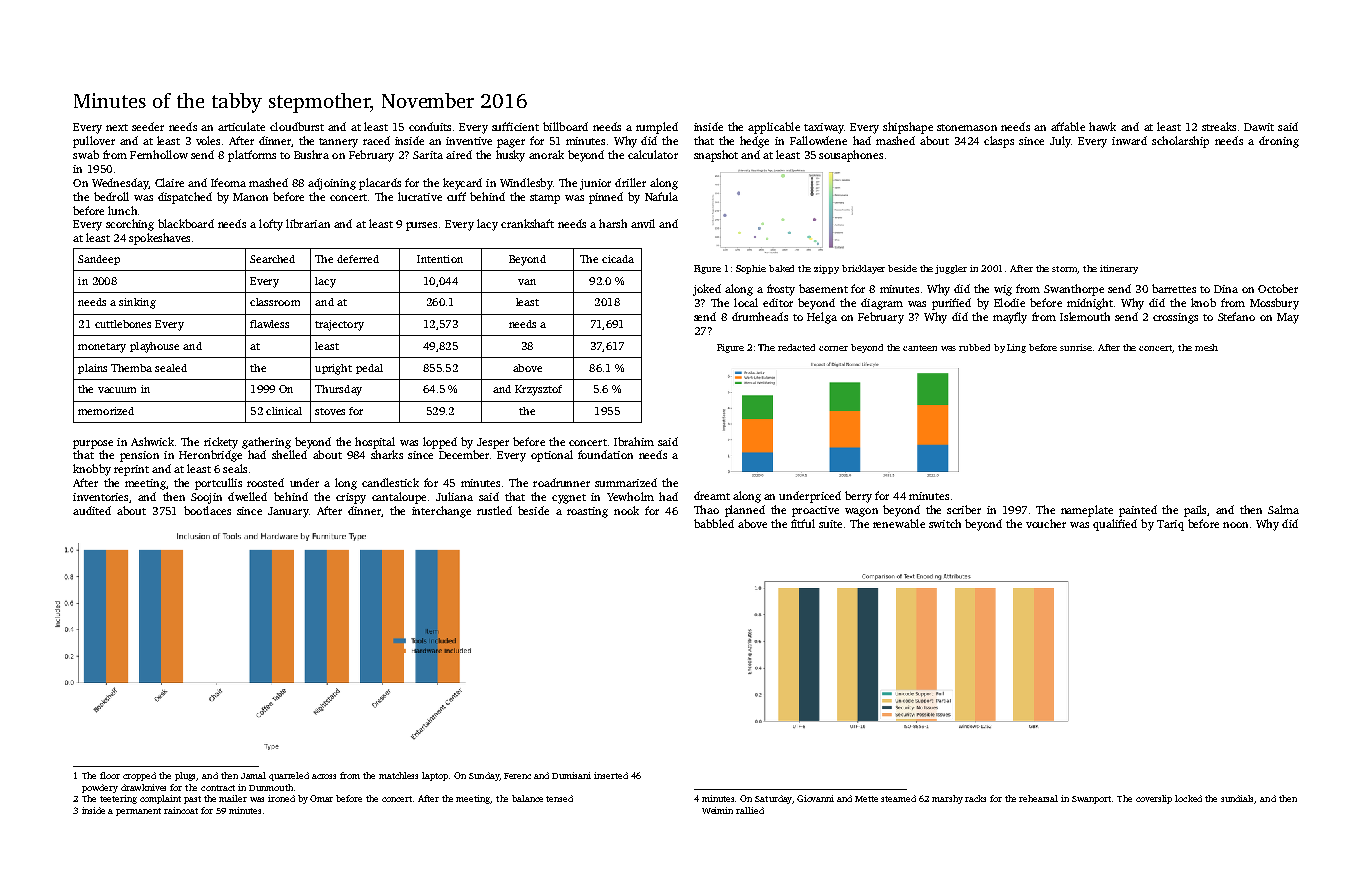 Image resolution: width=1372 pixels, height=887 pixels. What do you see at coordinates (1226, 289) in the screenshot?
I see `Dina` at bounding box center [1226, 289].
